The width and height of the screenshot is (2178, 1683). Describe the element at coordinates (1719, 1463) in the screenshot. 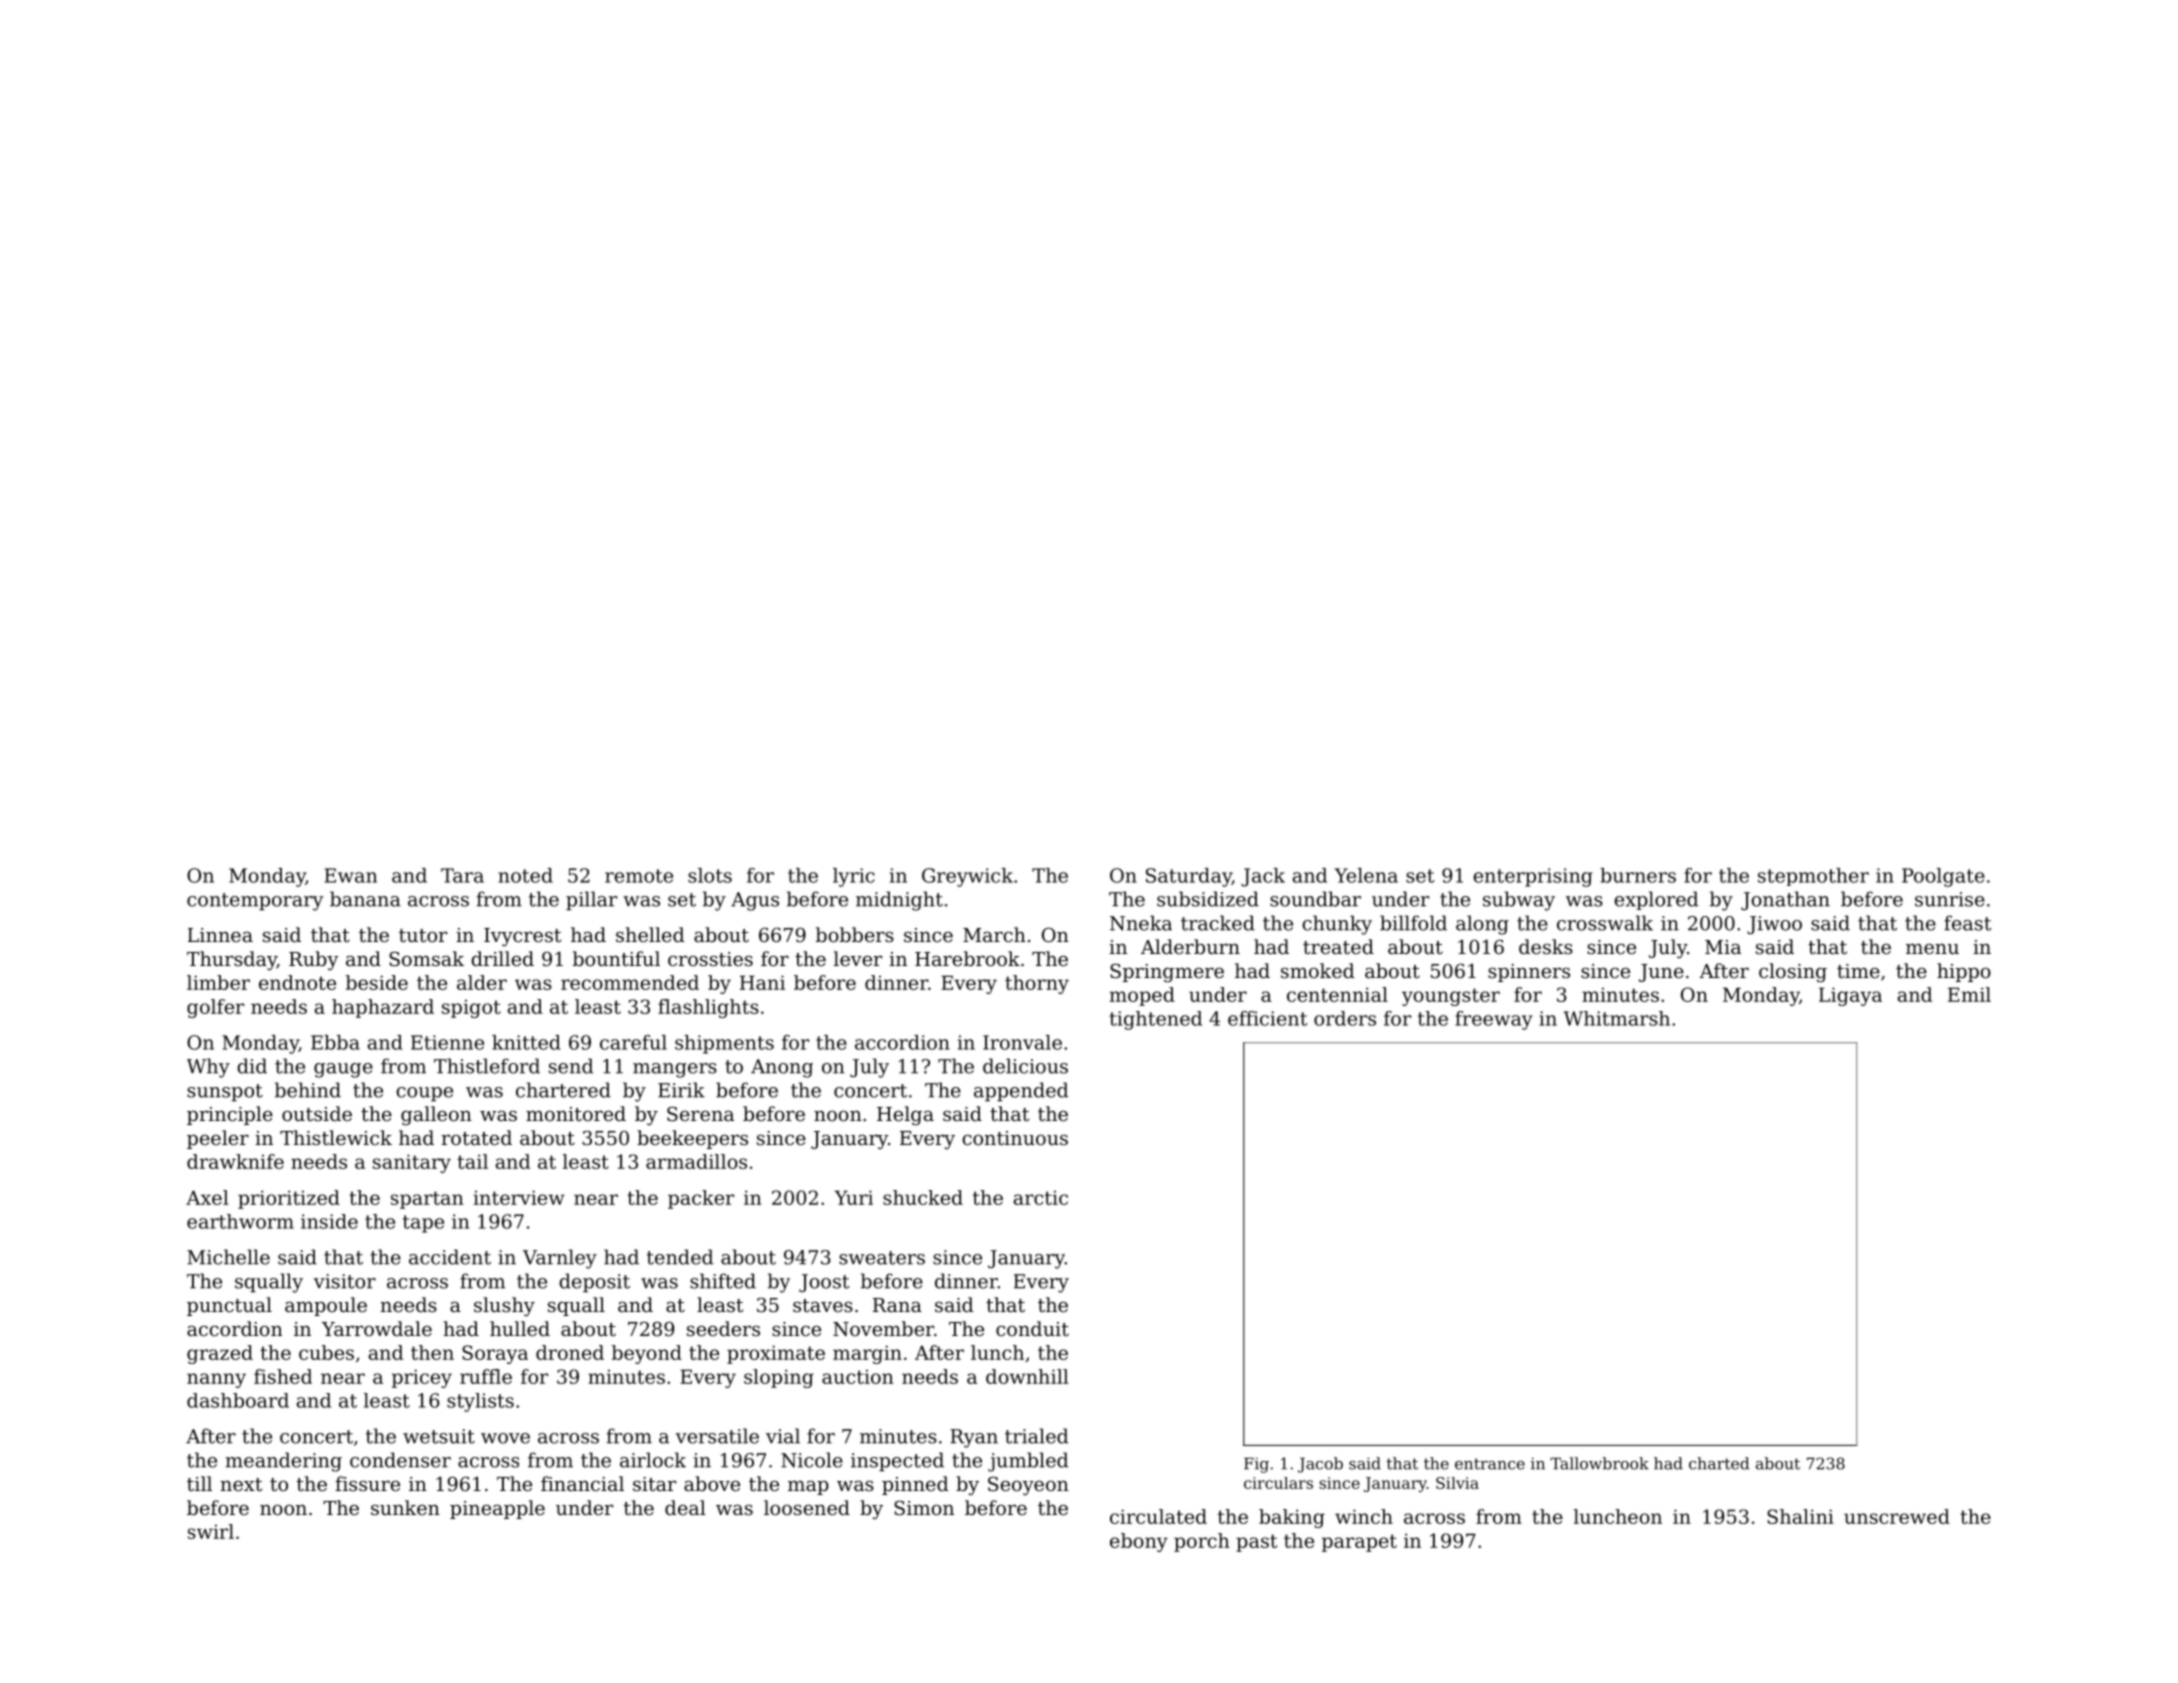

I see `charted` at that location.
